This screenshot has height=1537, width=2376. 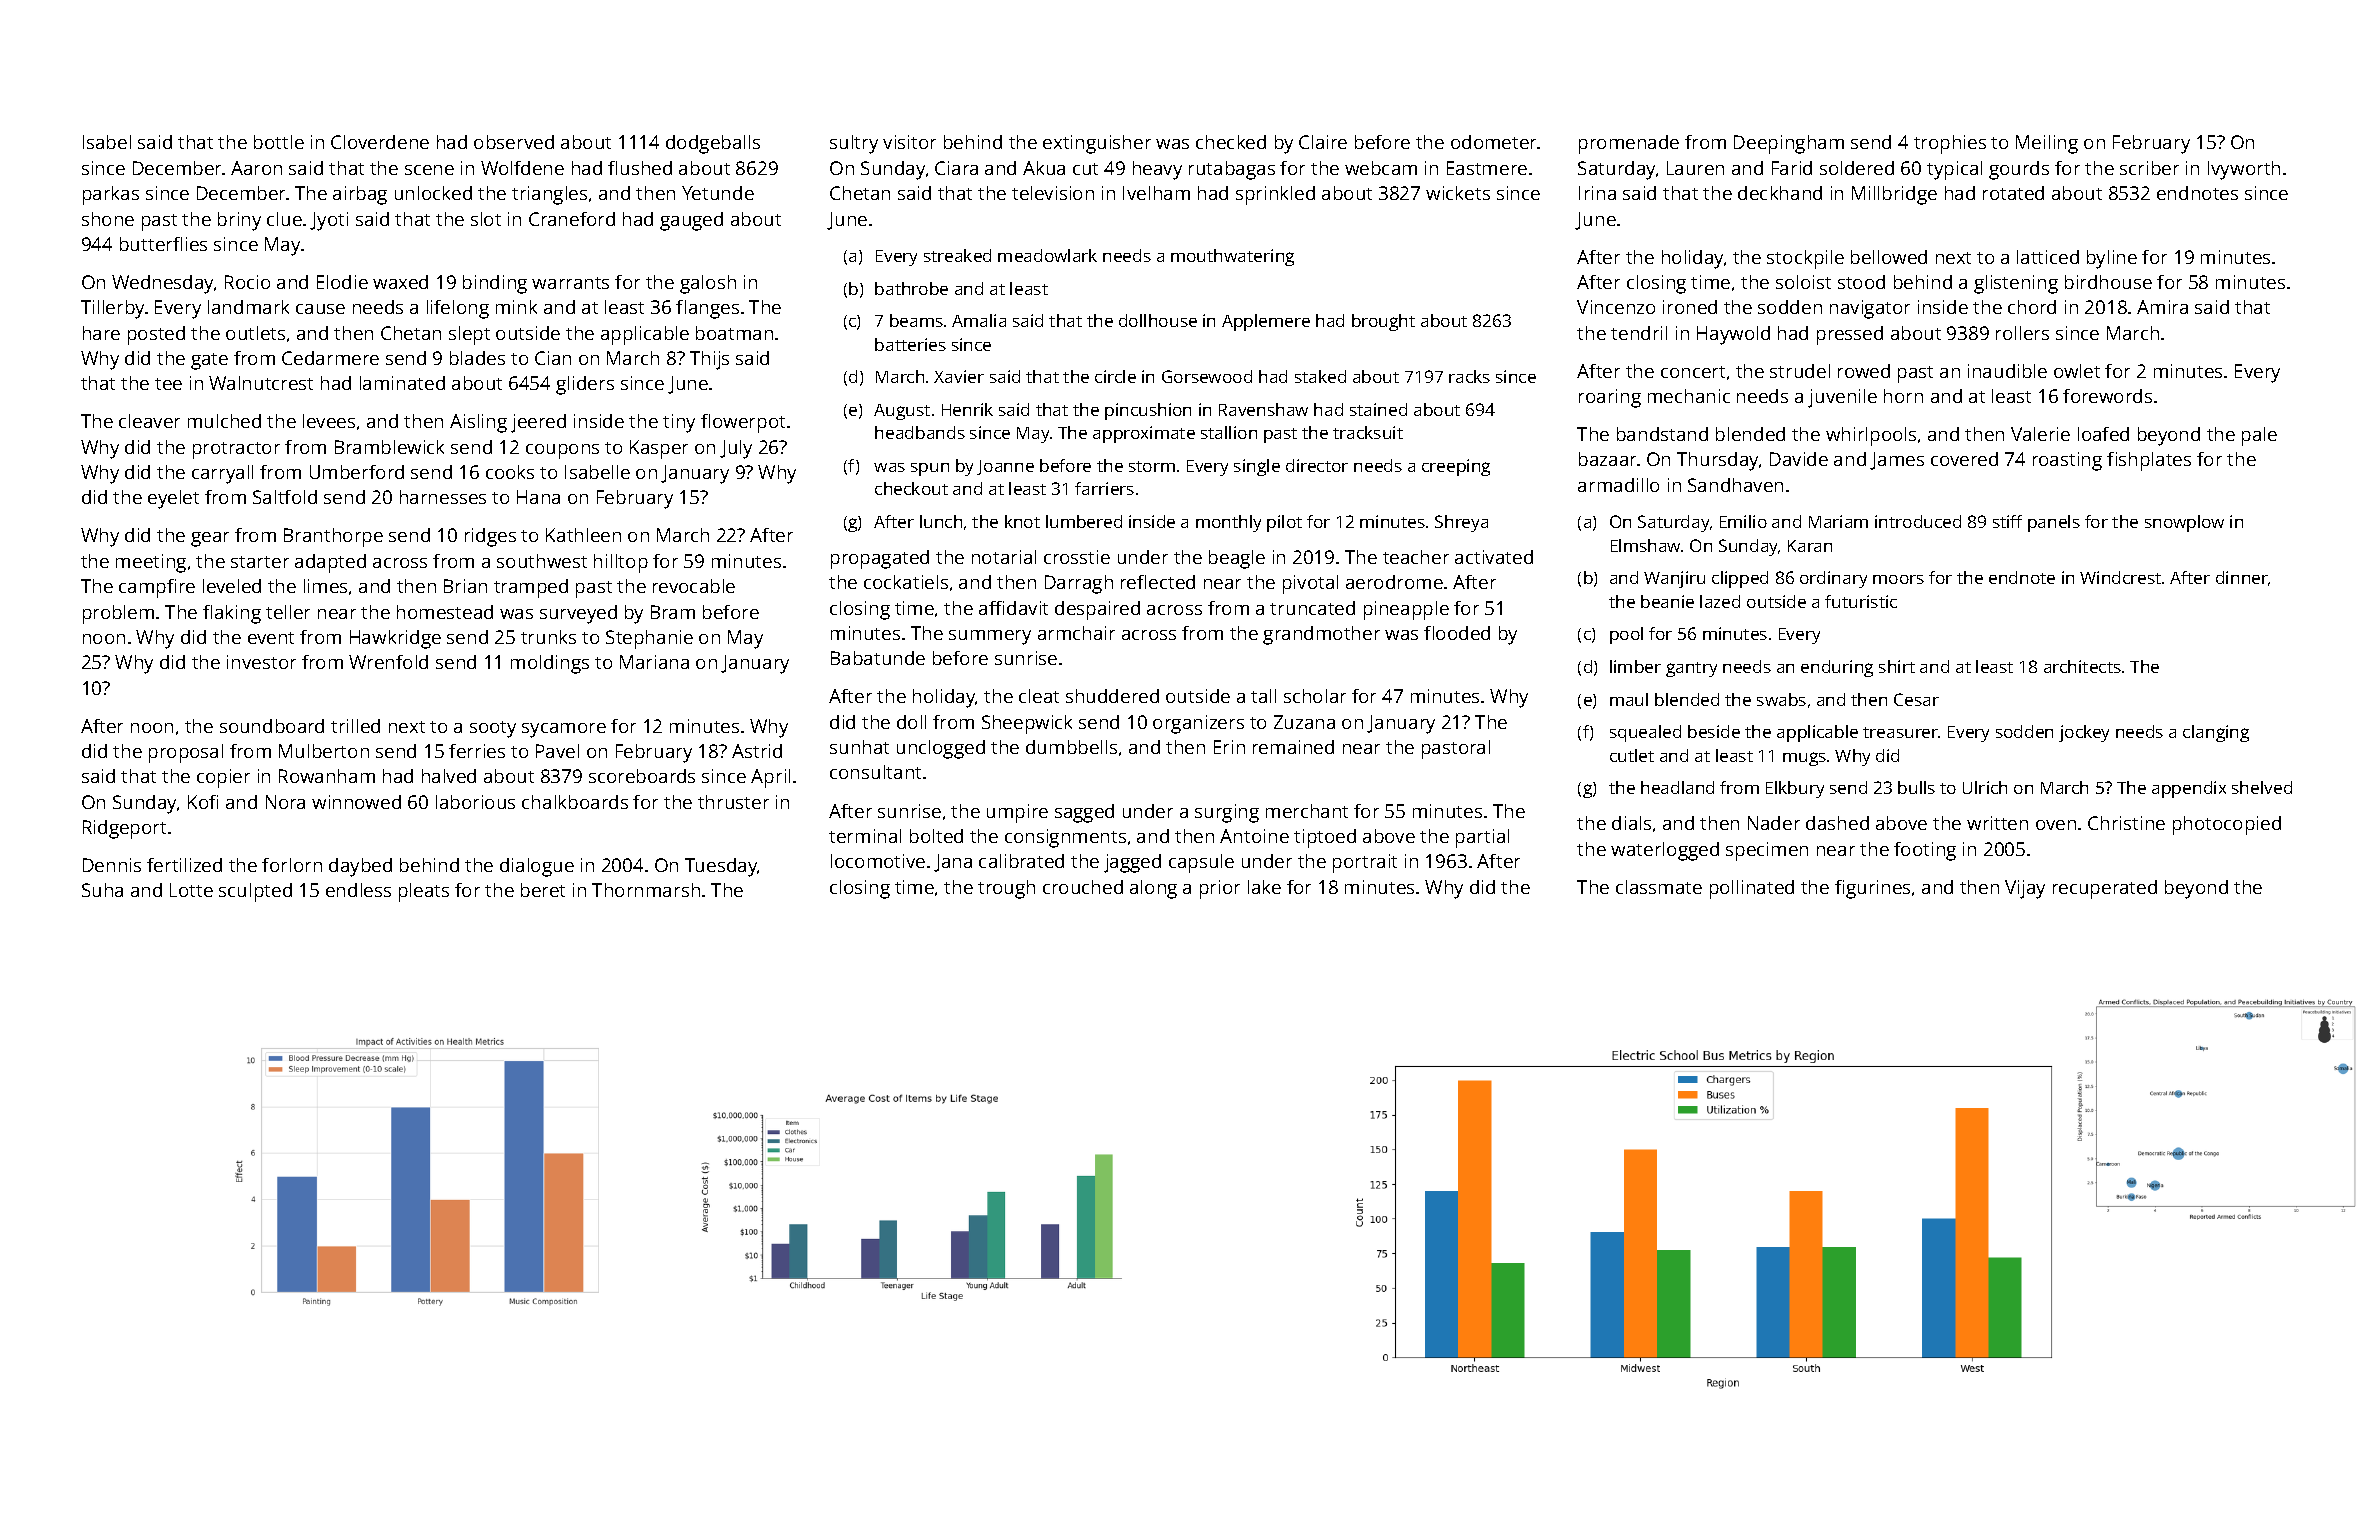 I want to click on Claire, so click(x=1323, y=142).
